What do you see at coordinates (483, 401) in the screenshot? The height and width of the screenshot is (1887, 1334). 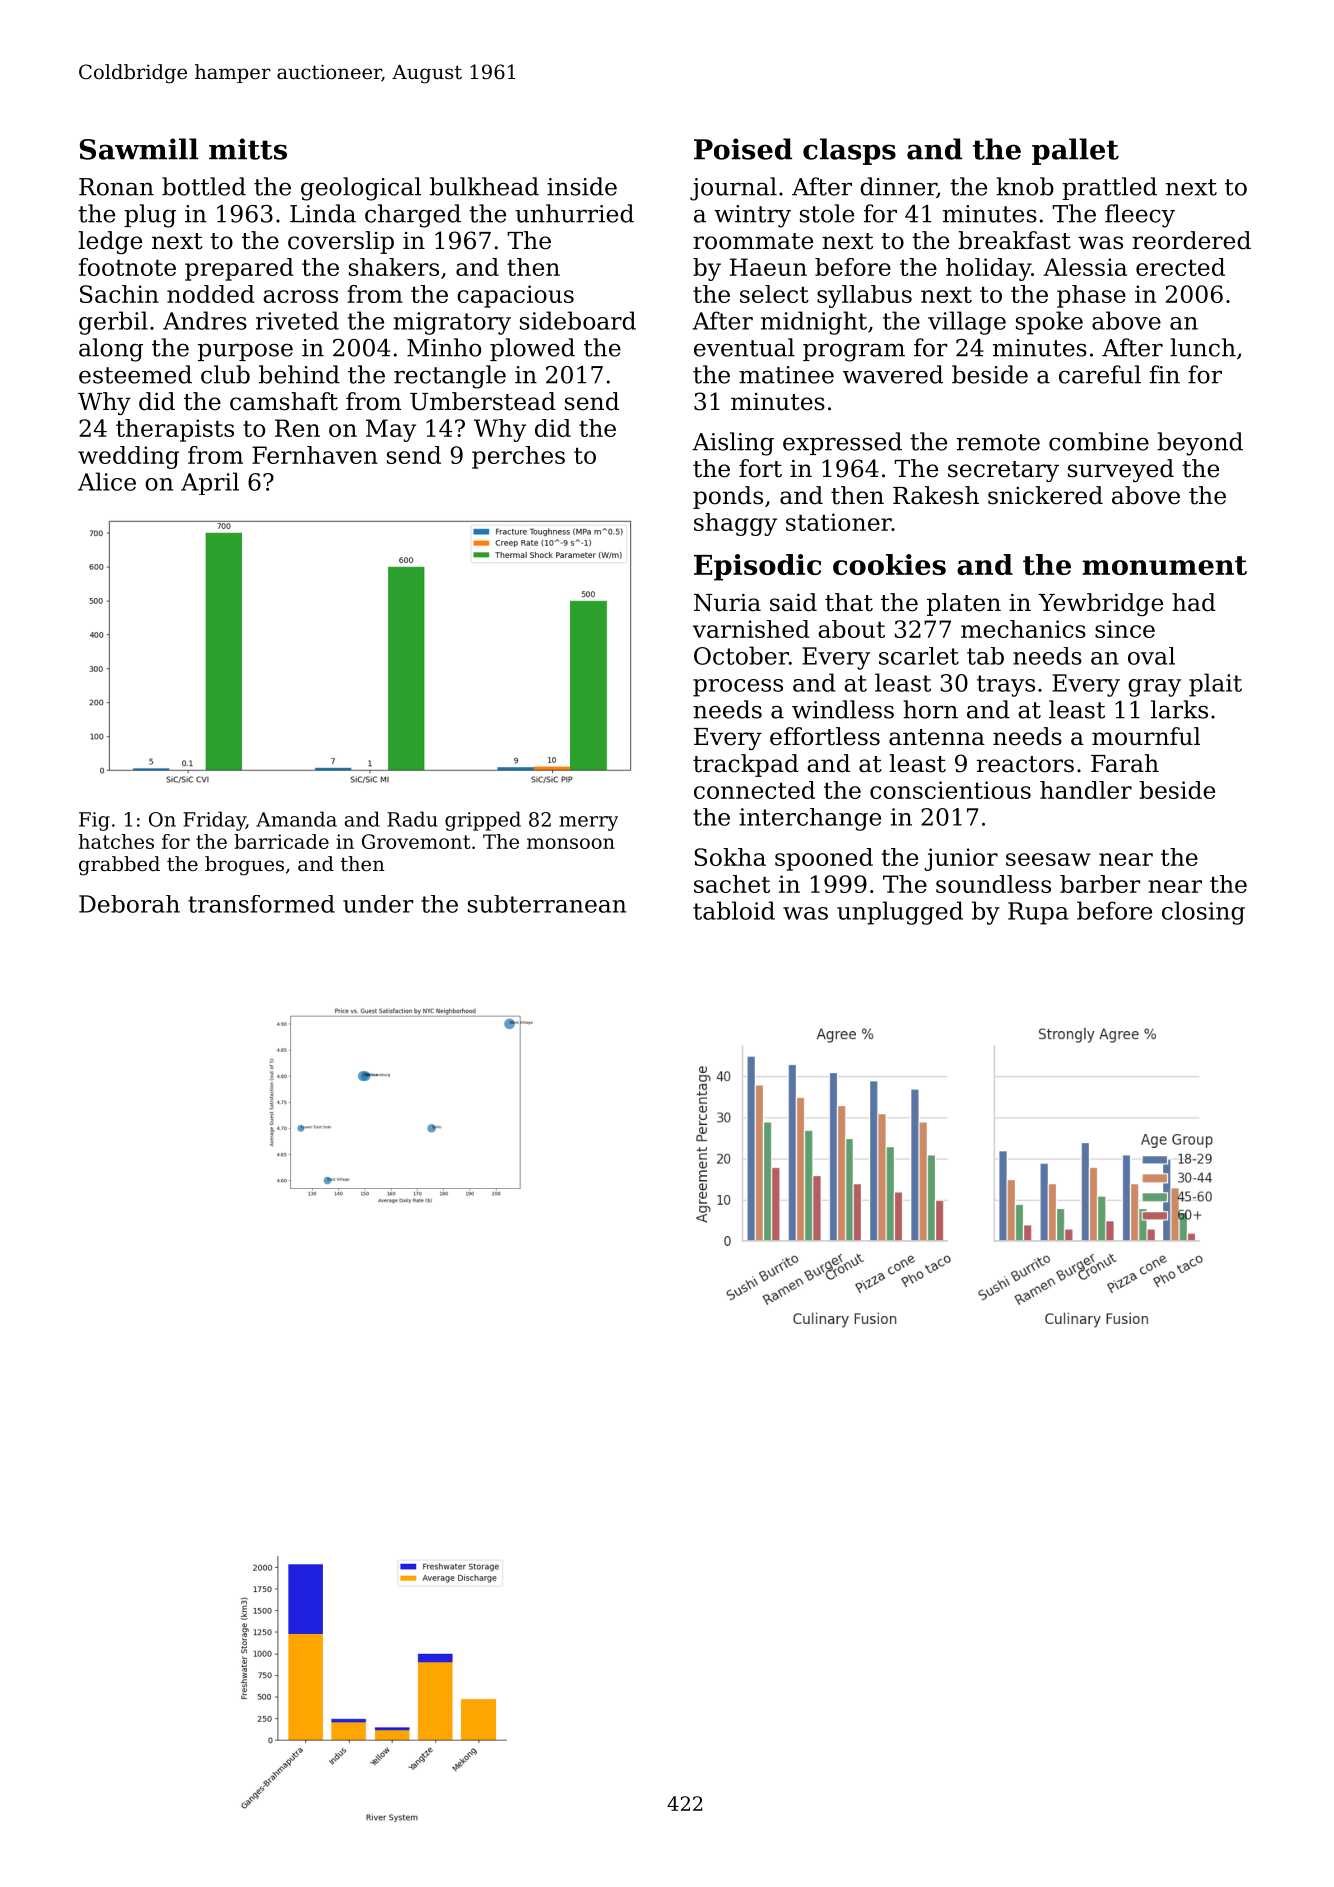 I see `Umberstead` at bounding box center [483, 401].
